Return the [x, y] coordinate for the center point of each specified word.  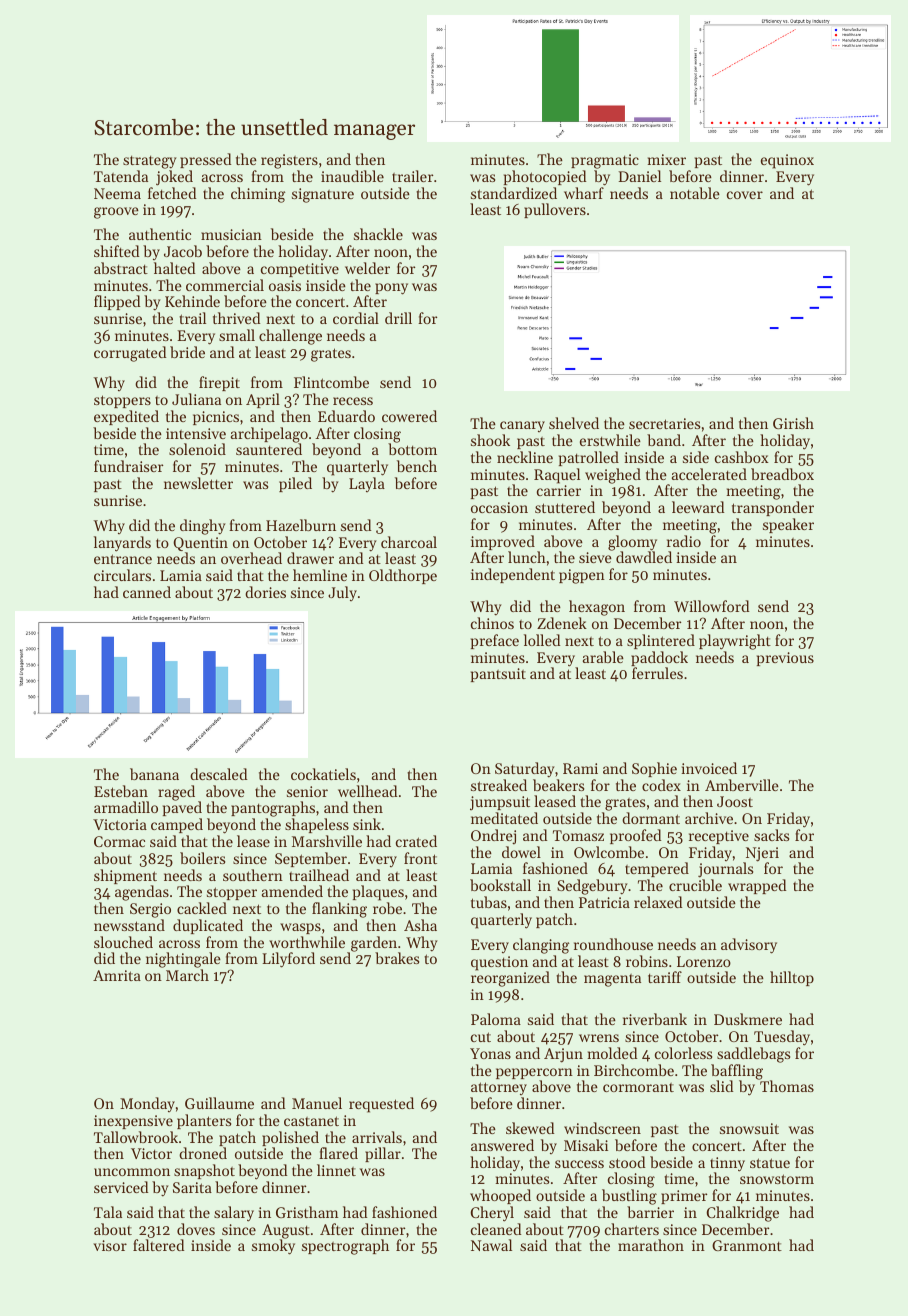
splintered [661, 641]
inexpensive [133, 1122]
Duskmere [748, 1019]
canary [522, 426]
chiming [258, 195]
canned [147, 592]
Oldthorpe [403, 576]
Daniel [639, 176]
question [499, 963]
